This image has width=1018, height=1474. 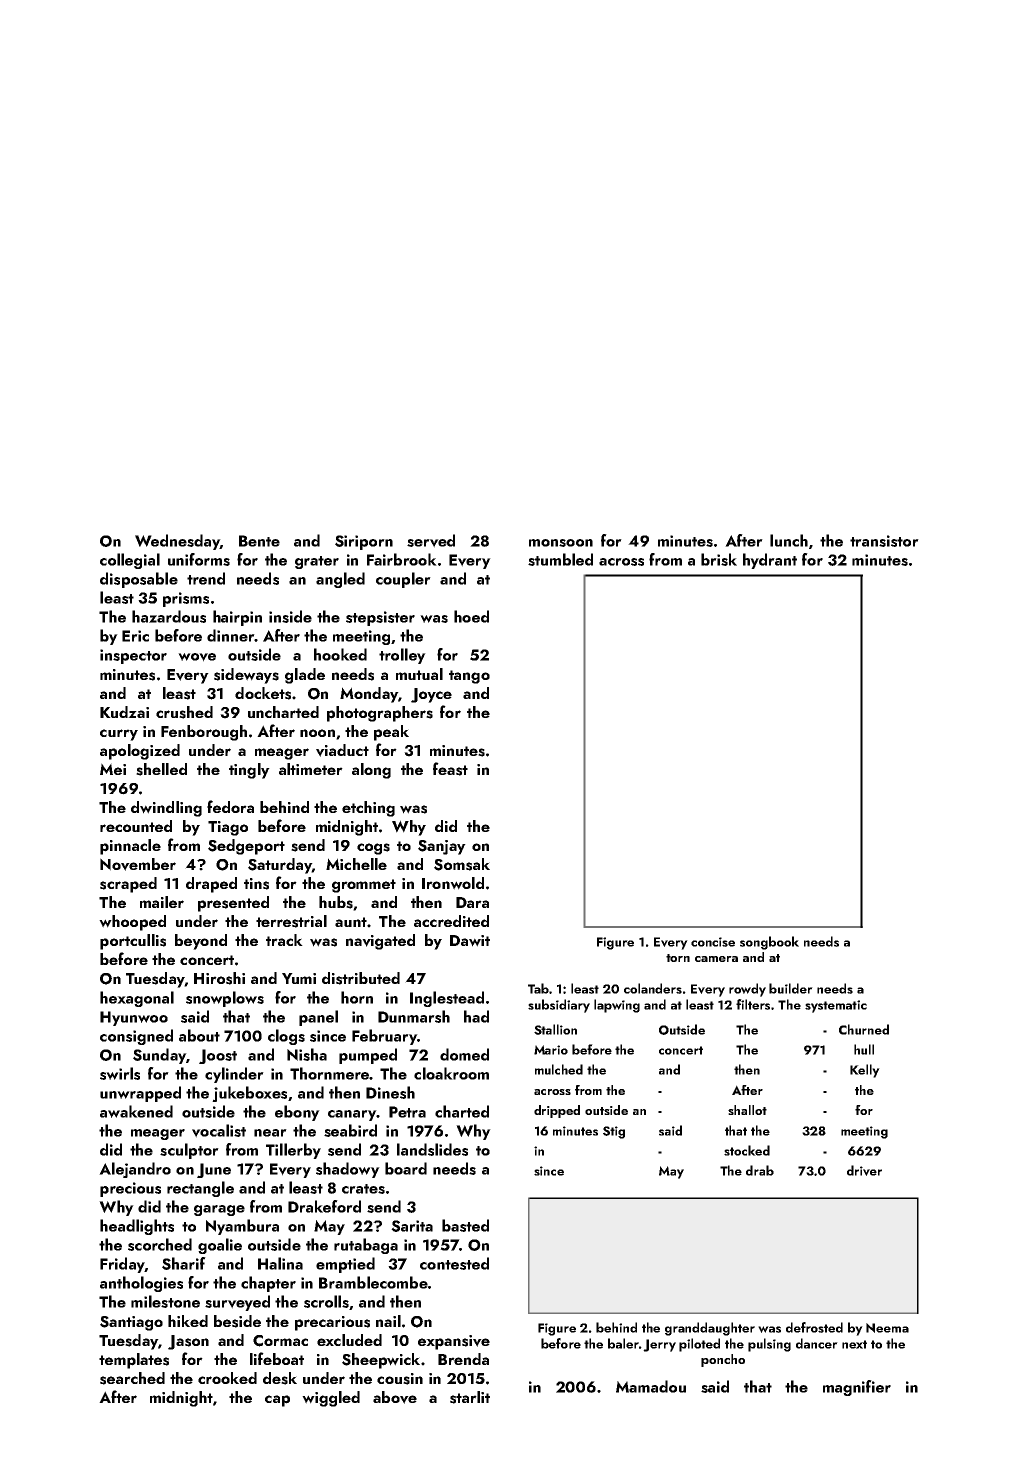 What do you see at coordinates (789, 540) in the image?
I see `lunch` at bounding box center [789, 540].
